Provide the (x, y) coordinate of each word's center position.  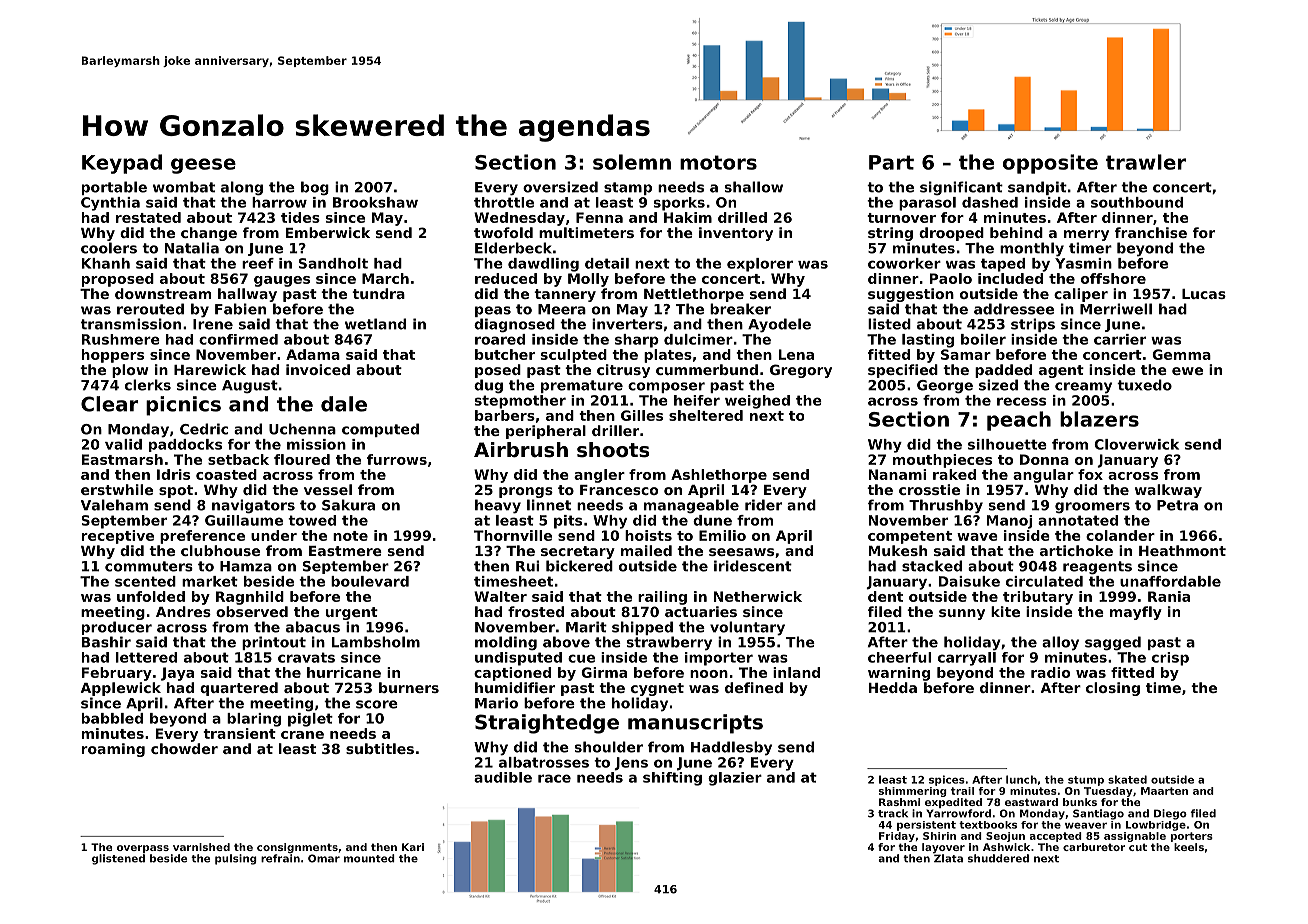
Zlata (948, 858)
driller (615, 430)
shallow (754, 187)
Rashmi (899, 802)
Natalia (192, 248)
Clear (109, 404)
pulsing (236, 859)
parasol (927, 204)
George (945, 386)
